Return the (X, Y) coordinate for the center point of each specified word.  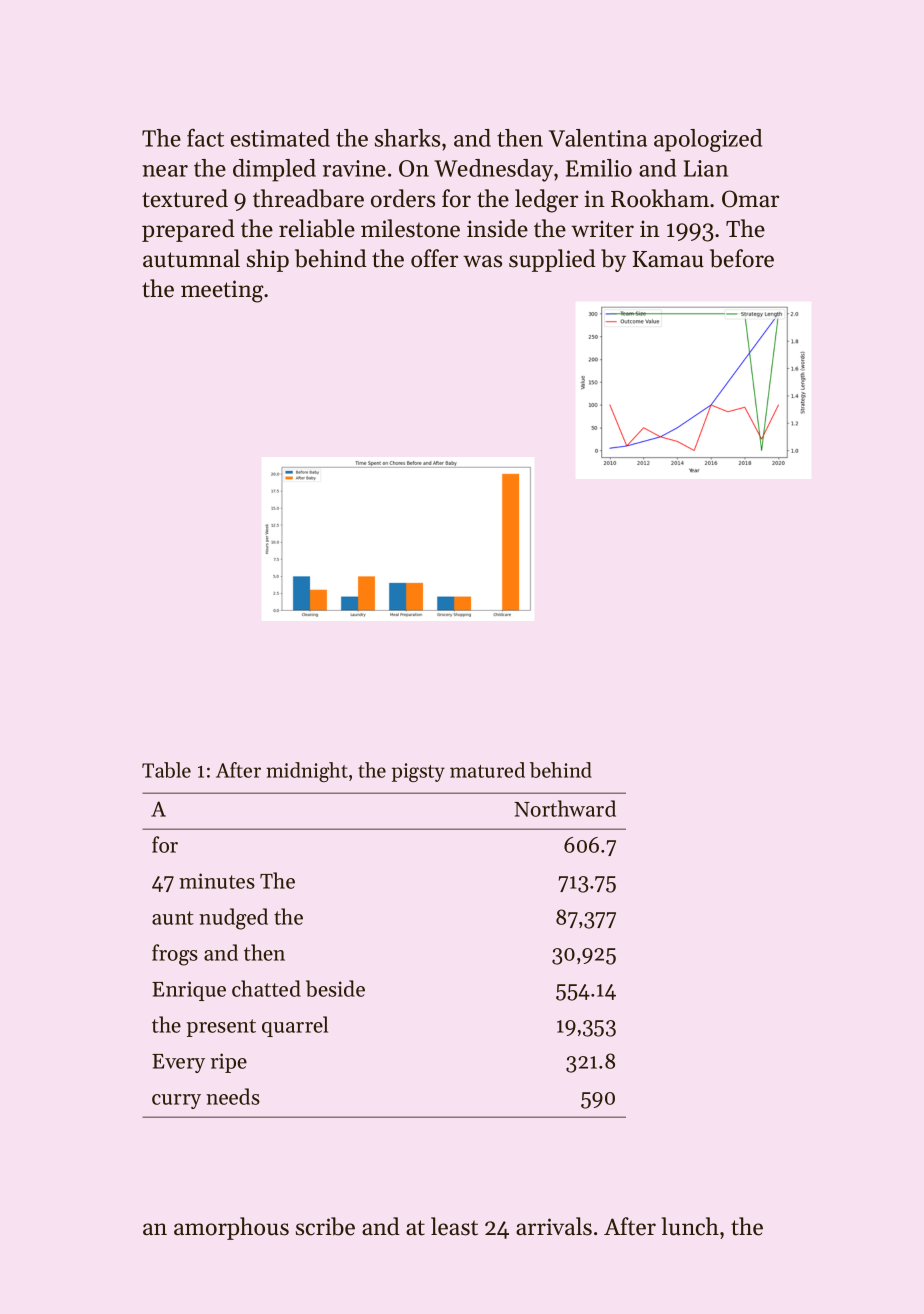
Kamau (668, 259)
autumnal (191, 258)
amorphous (231, 1228)
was (482, 261)
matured (487, 770)
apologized (708, 140)
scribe (325, 1226)
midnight (307, 772)
